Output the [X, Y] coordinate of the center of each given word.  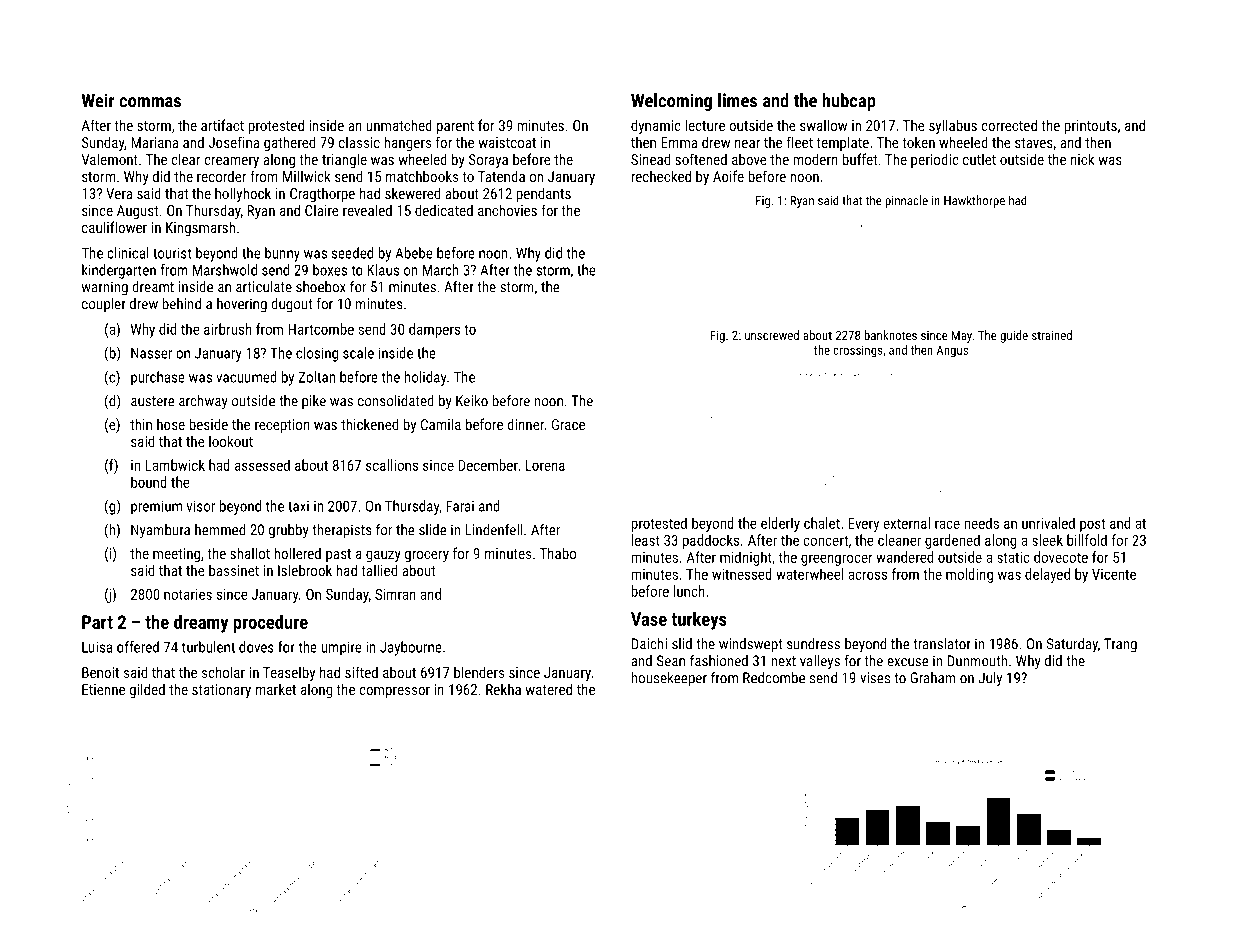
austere [153, 401]
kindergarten [119, 271]
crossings [857, 351]
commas [150, 102]
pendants [543, 194]
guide [1014, 336]
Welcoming [671, 102]
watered [548, 689]
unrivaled [1048, 523]
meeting [176, 555]
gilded [147, 690]
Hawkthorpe [974, 201]
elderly [780, 524]
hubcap [849, 102]
